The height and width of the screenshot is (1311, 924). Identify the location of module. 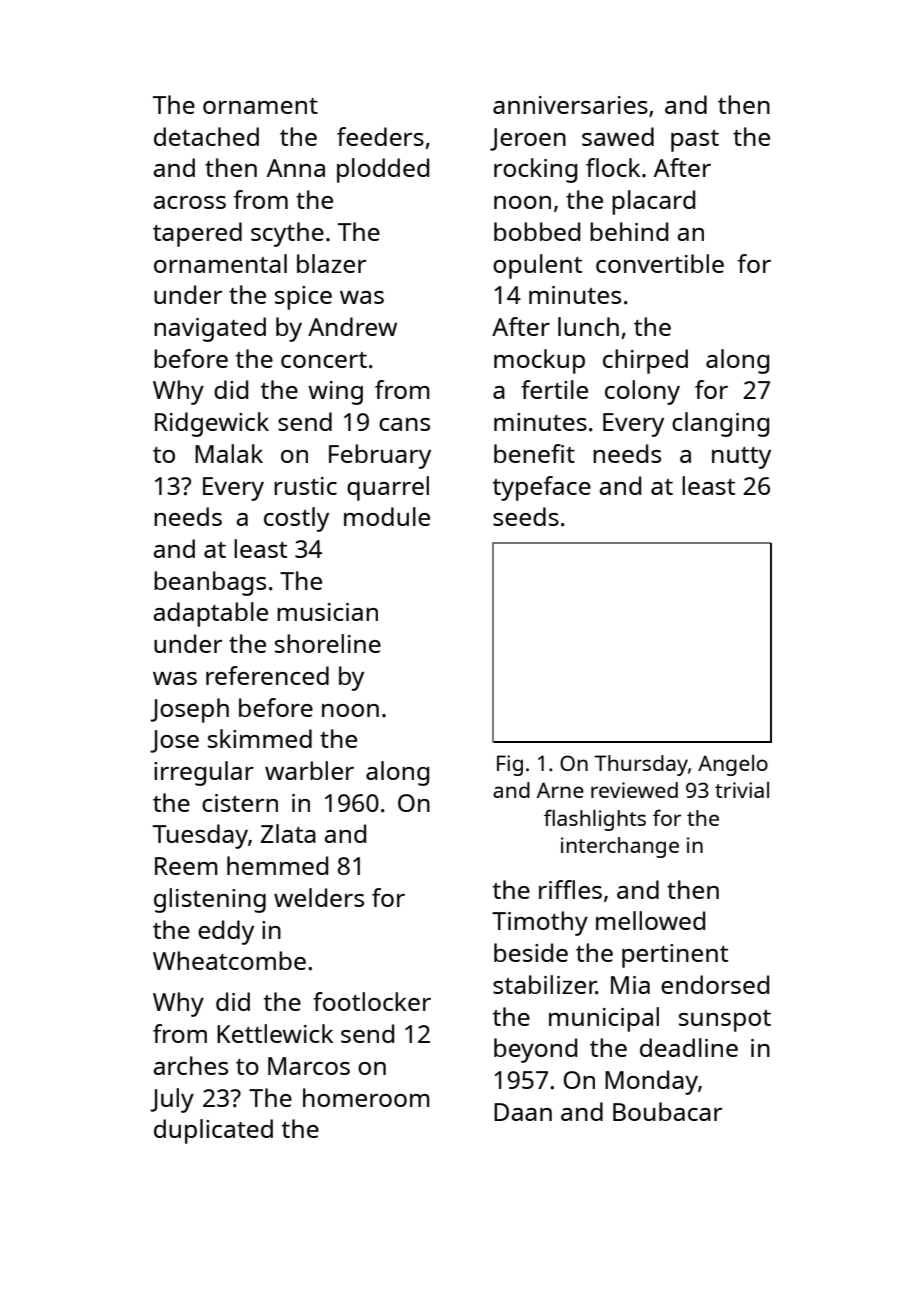
(387, 516).
